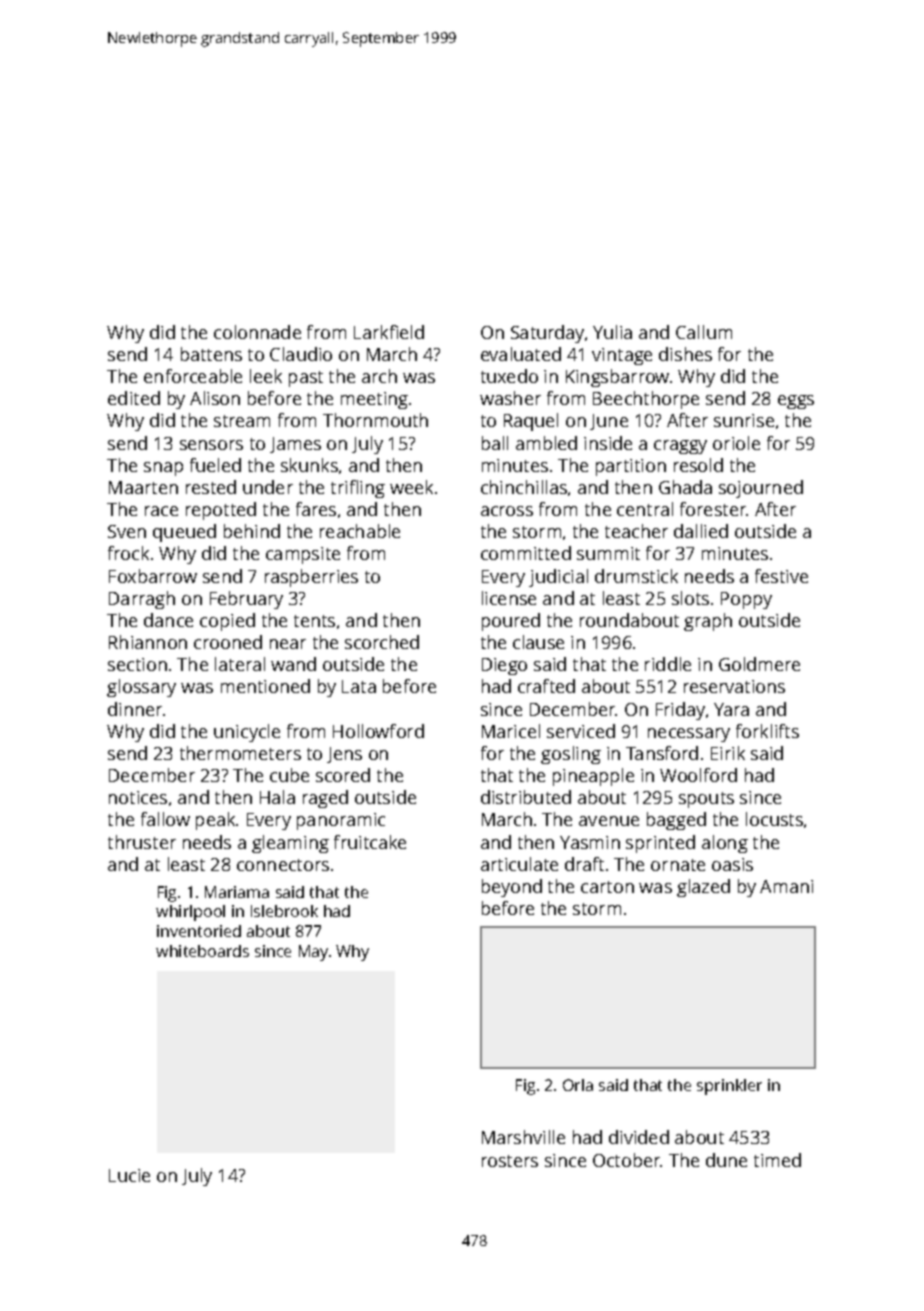 This document has width=924, height=1311. Describe the element at coordinates (246, 600) in the document. I see `February` at that location.
